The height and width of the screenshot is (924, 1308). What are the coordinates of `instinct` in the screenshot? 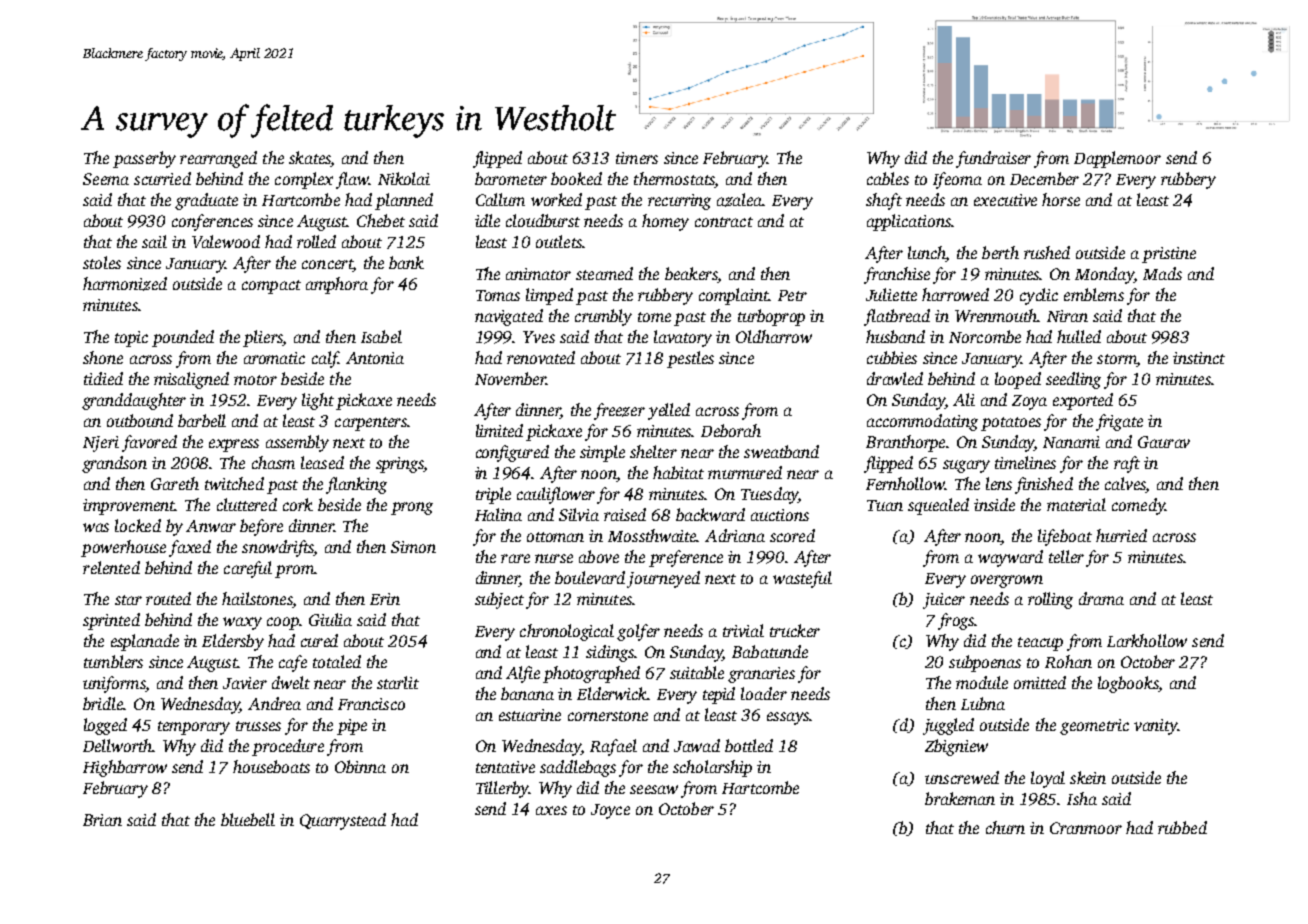 It's located at (1199, 358).
